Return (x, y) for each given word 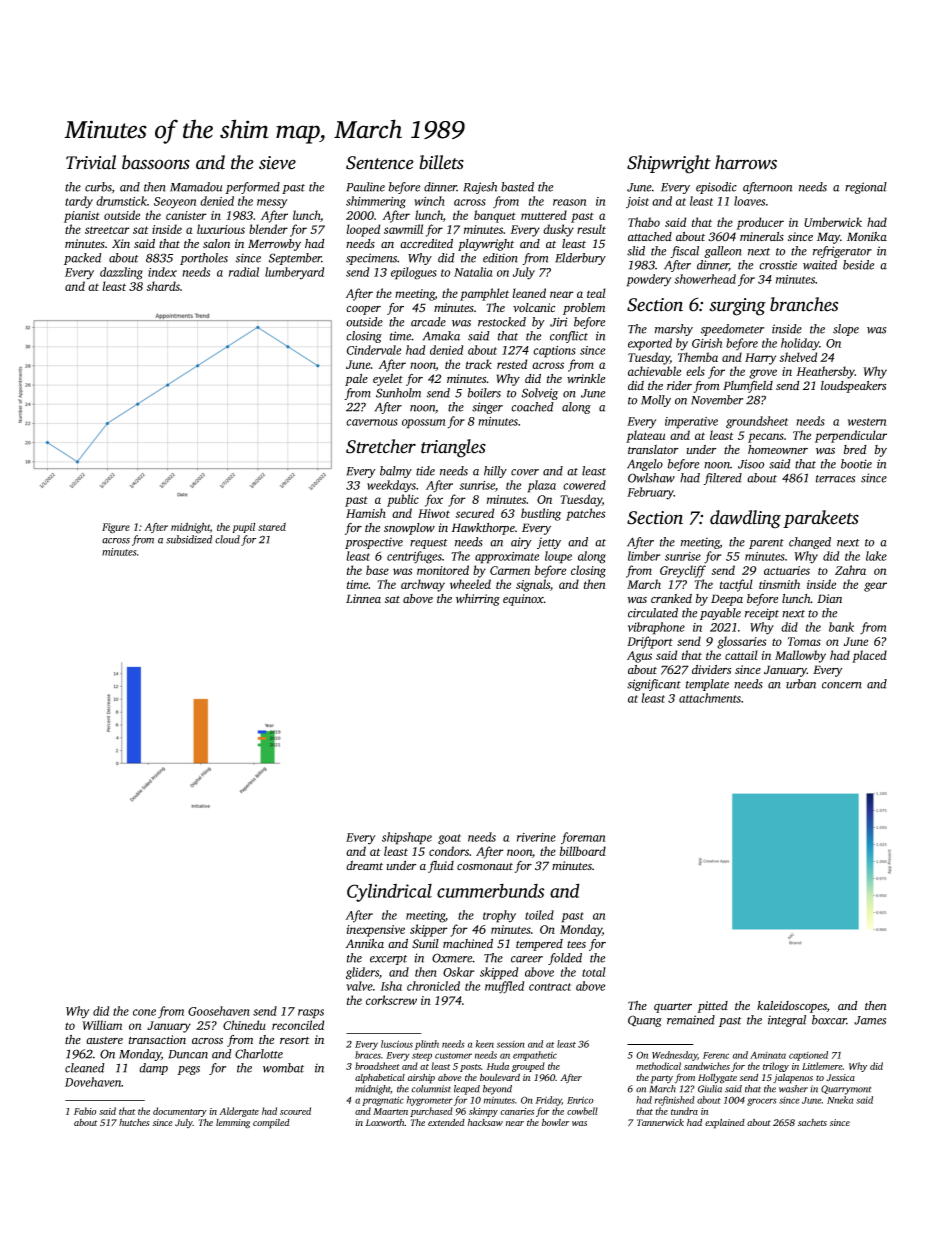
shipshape (407, 838)
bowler (555, 1122)
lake (876, 556)
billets (441, 162)
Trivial (91, 162)
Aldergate (239, 1112)
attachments (710, 698)
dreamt (364, 865)
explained (725, 1123)
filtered (722, 479)
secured (475, 513)
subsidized (189, 539)
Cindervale (374, 350)
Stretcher (381, 446)
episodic (716, 188)
